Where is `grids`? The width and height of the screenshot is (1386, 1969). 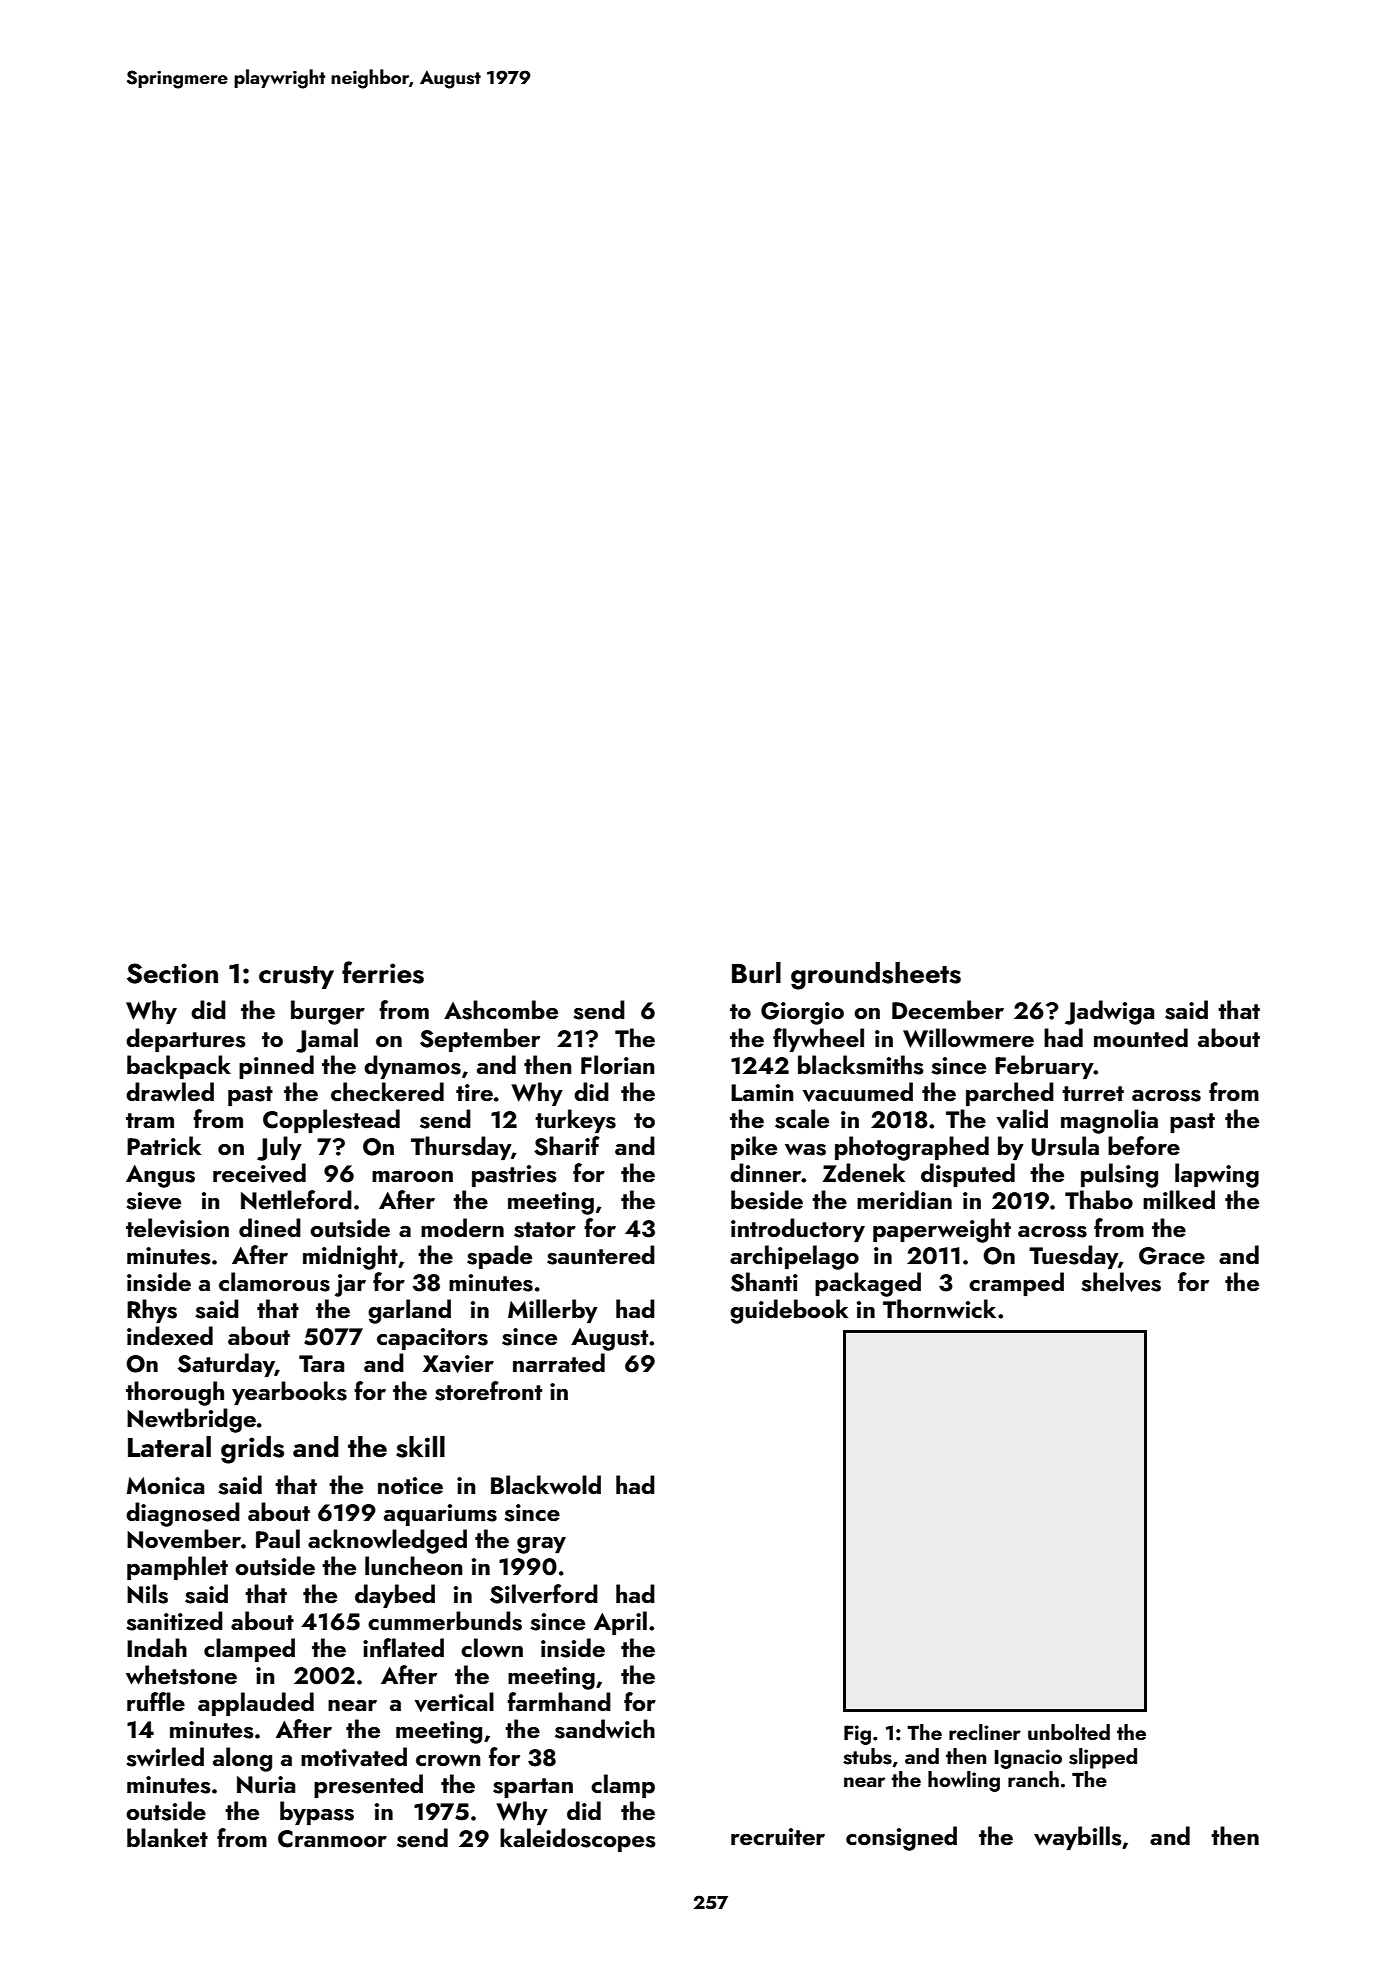 grids is located at coordinates (252, 1450).
